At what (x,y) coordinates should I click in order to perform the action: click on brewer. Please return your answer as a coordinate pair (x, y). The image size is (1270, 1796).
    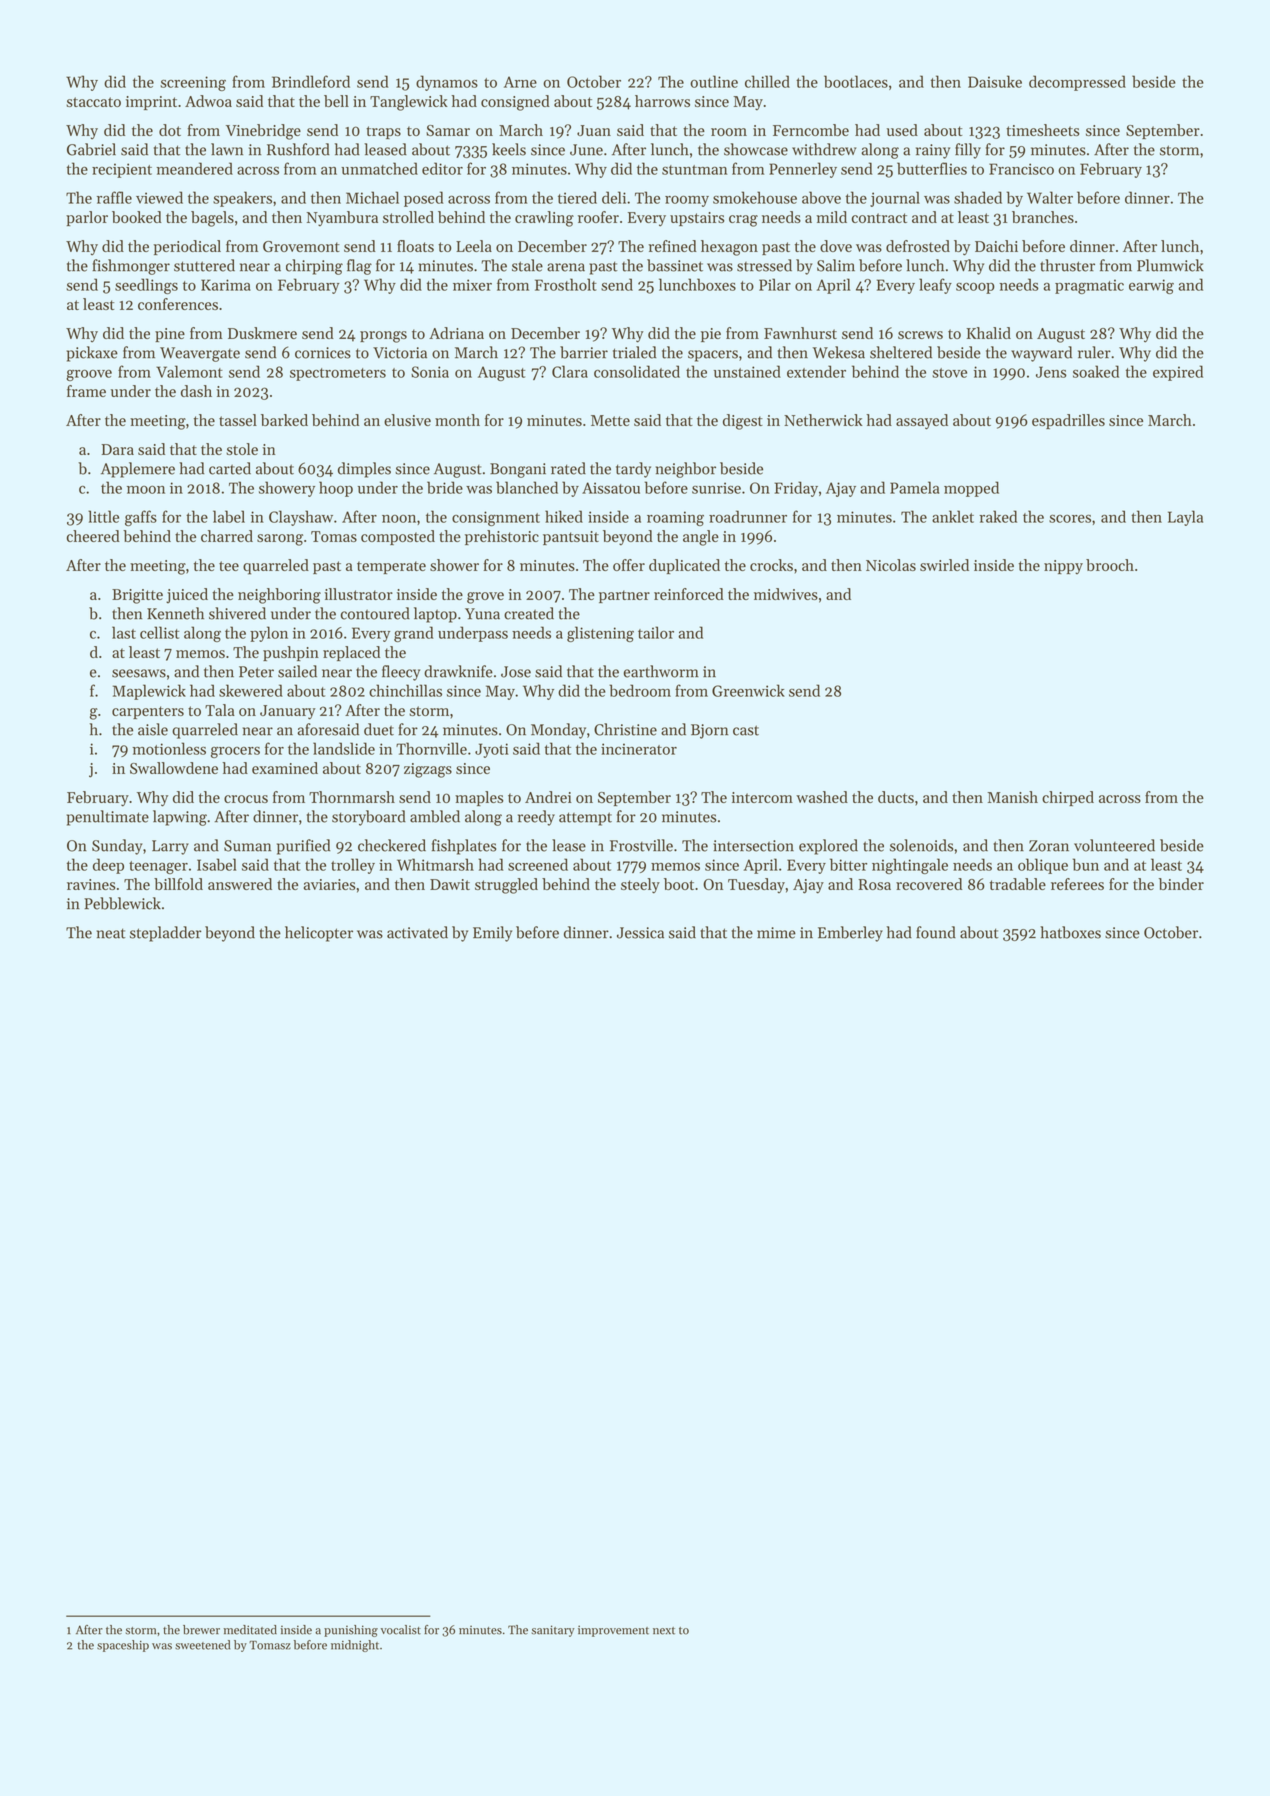
    Looking at the image, I should click on (201, 1630).
